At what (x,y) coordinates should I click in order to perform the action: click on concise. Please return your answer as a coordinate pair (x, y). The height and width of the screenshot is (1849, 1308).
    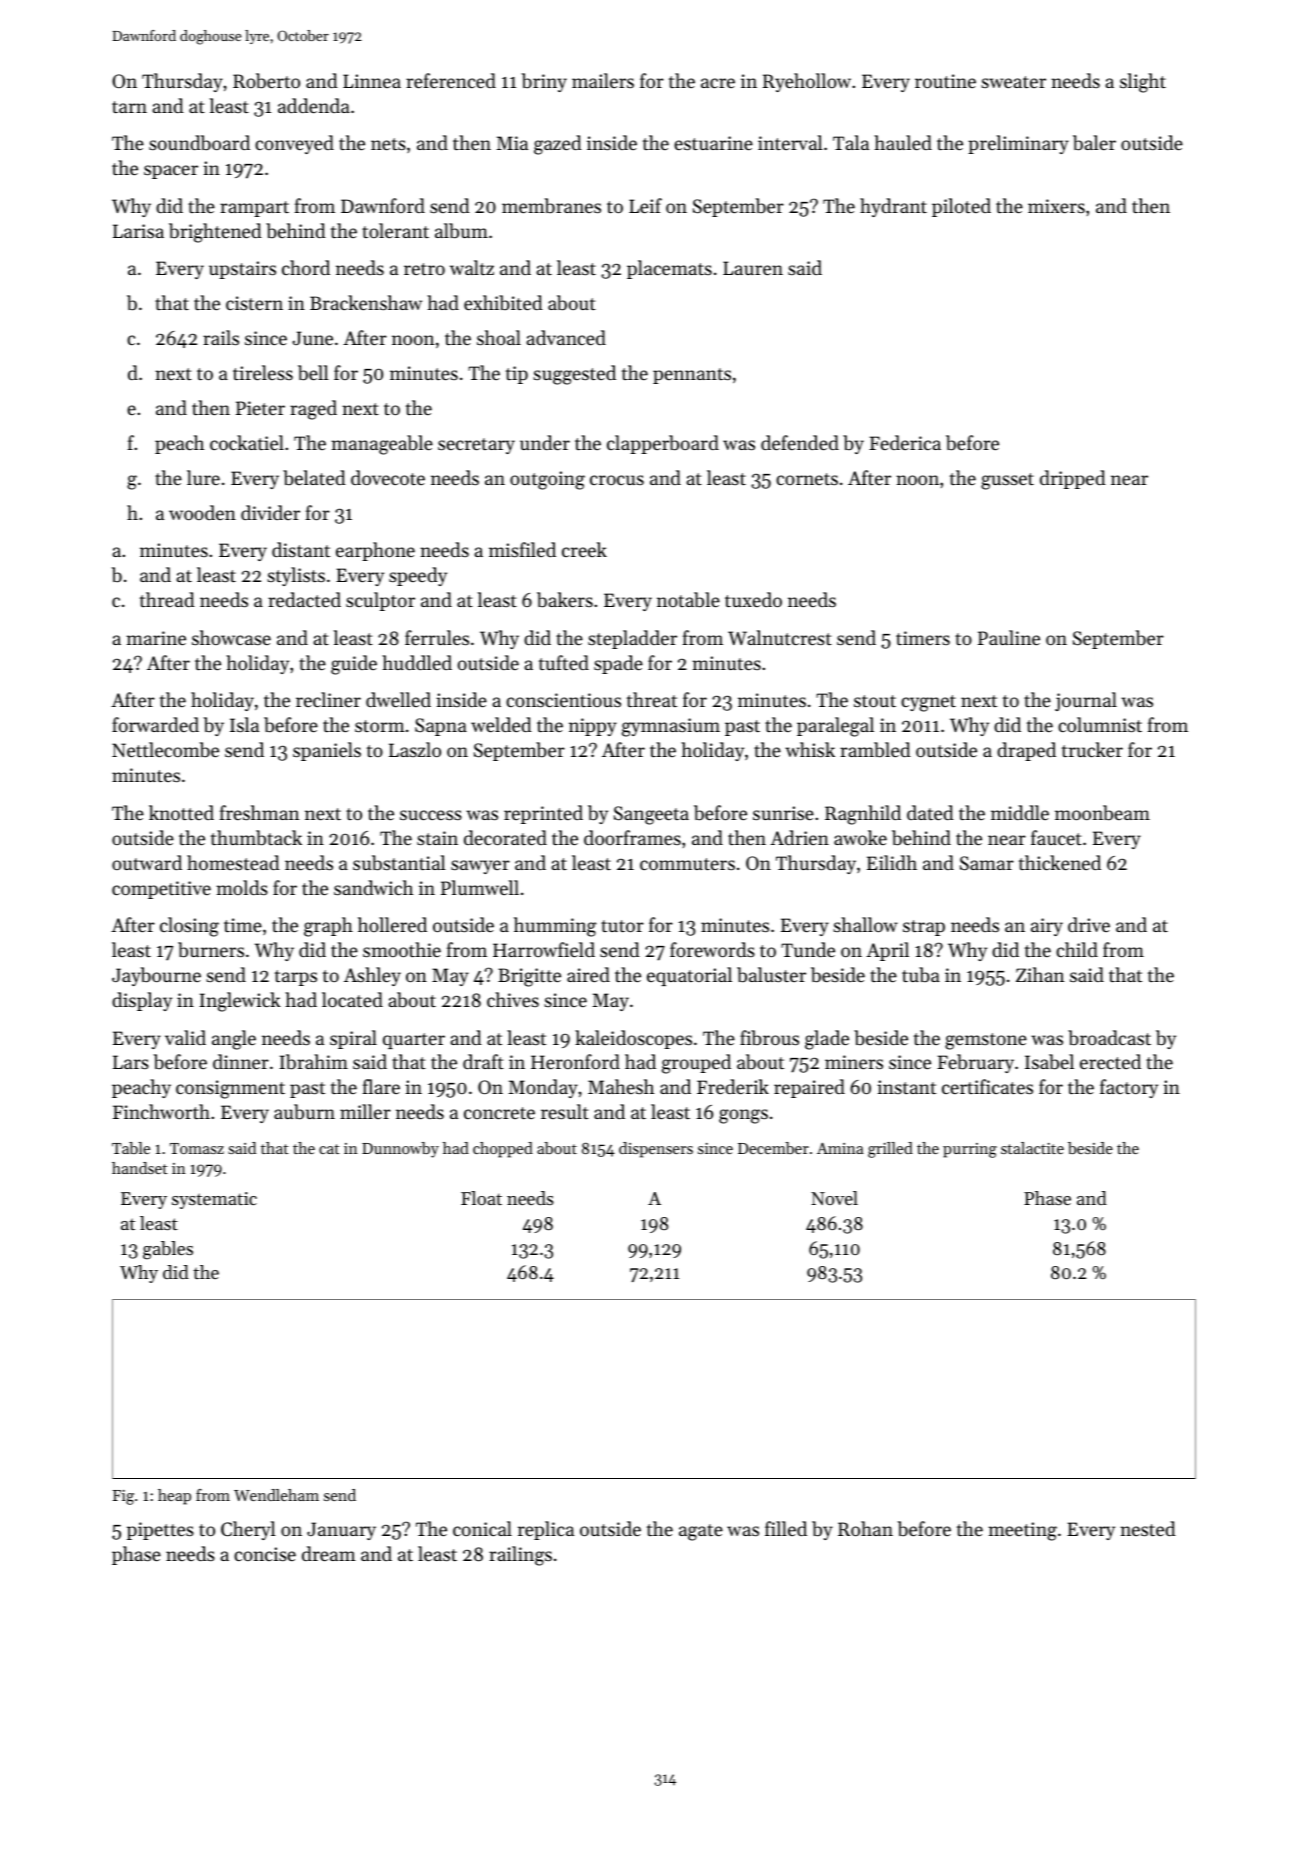
    Looking at the image, I should click on (265, 1554).
